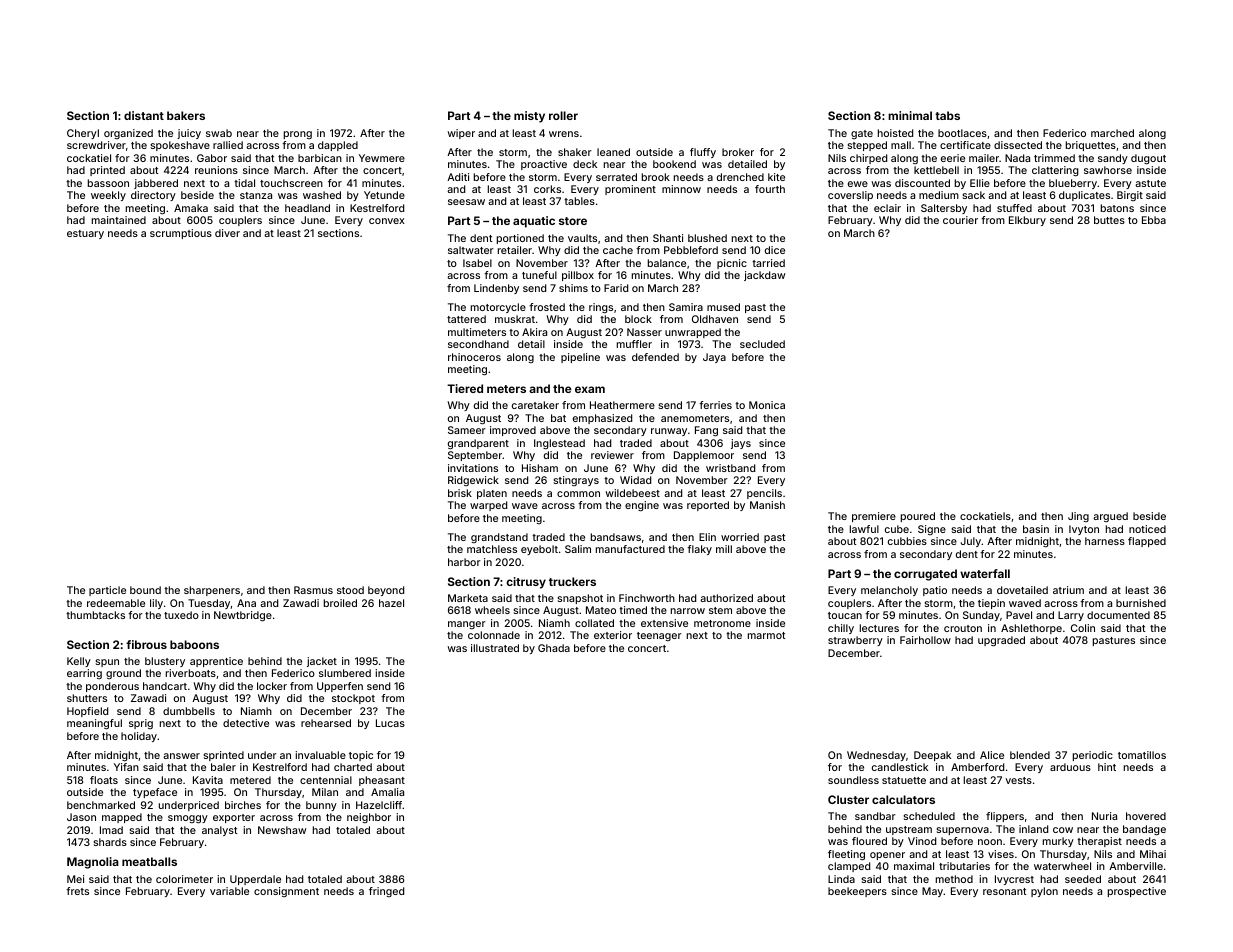  Describe the element at coordinates (108, 196) in the image. I see `weekly` at that location.
